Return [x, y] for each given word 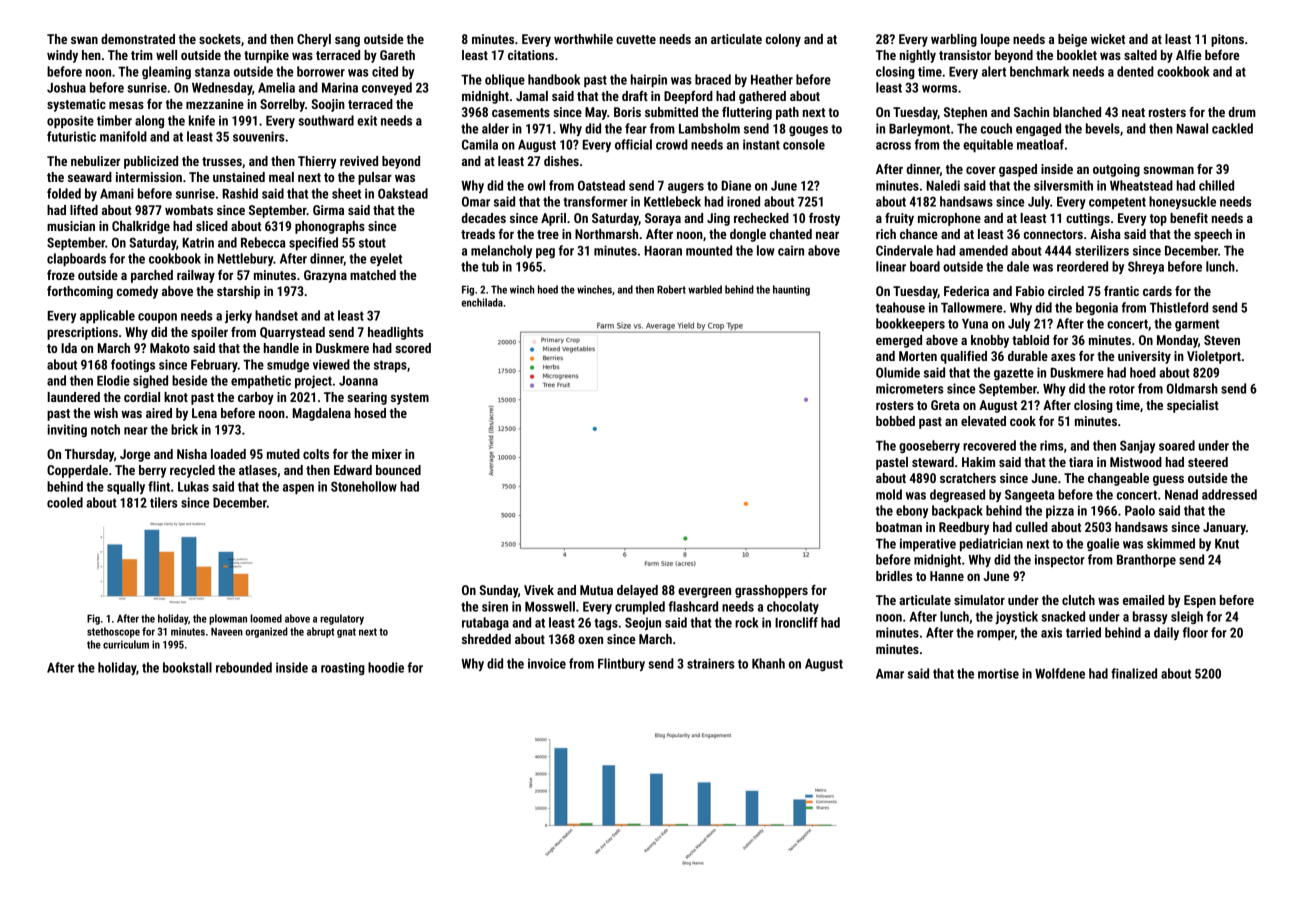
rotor [1122, 389]
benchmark [1039, 71]
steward [933, 462]
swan [84, 40]
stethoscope [113, 632]
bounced [398, 470]
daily [1166, 633]
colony [783, 40]
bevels [1103, 128]
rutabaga [485, 623]
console [804, 144]
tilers [164, 502]
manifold [123, 136]
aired [159, 413]
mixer [387, 454]
